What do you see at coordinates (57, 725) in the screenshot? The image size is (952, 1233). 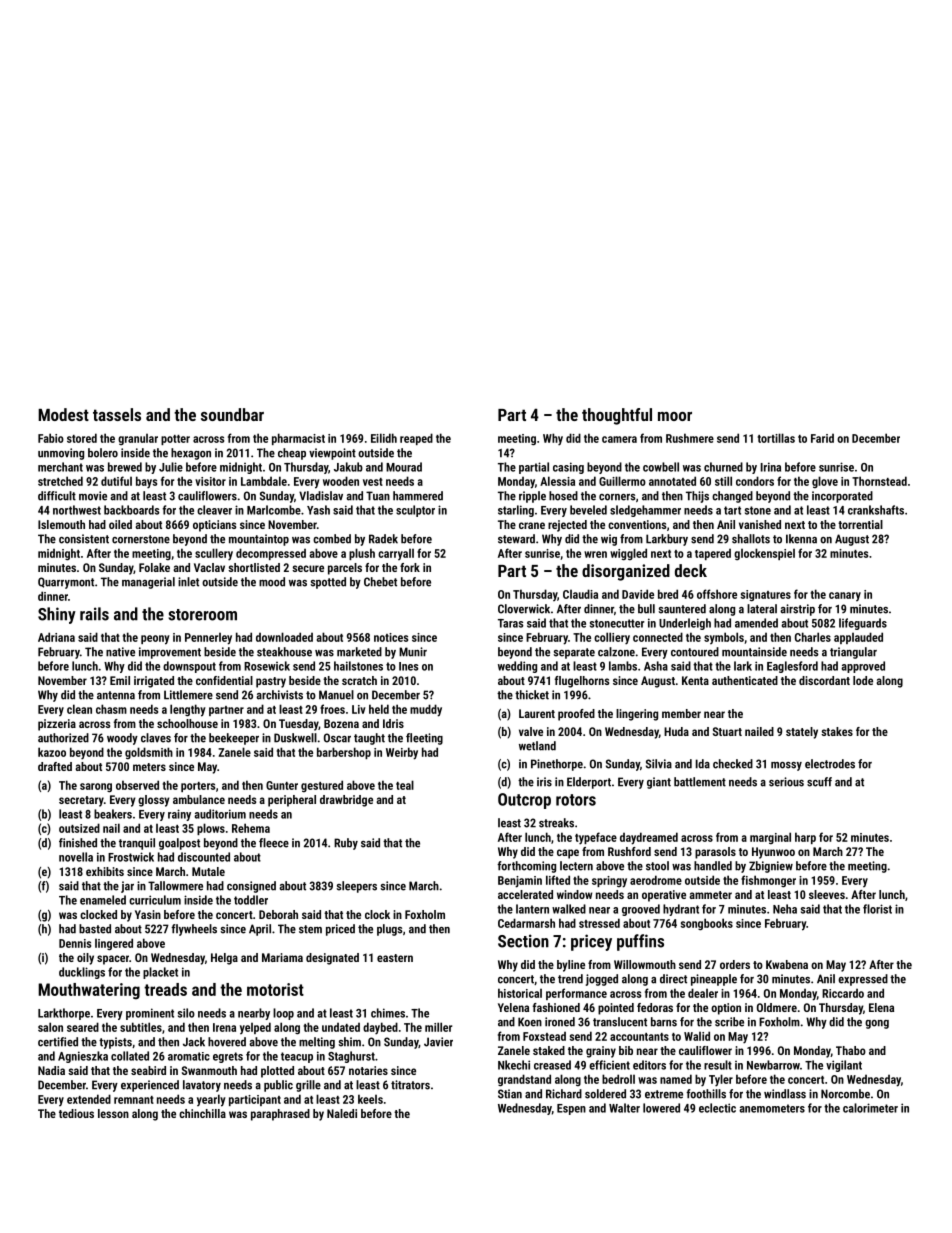 I see `pizzeria` at bounding box center [57, 725].
